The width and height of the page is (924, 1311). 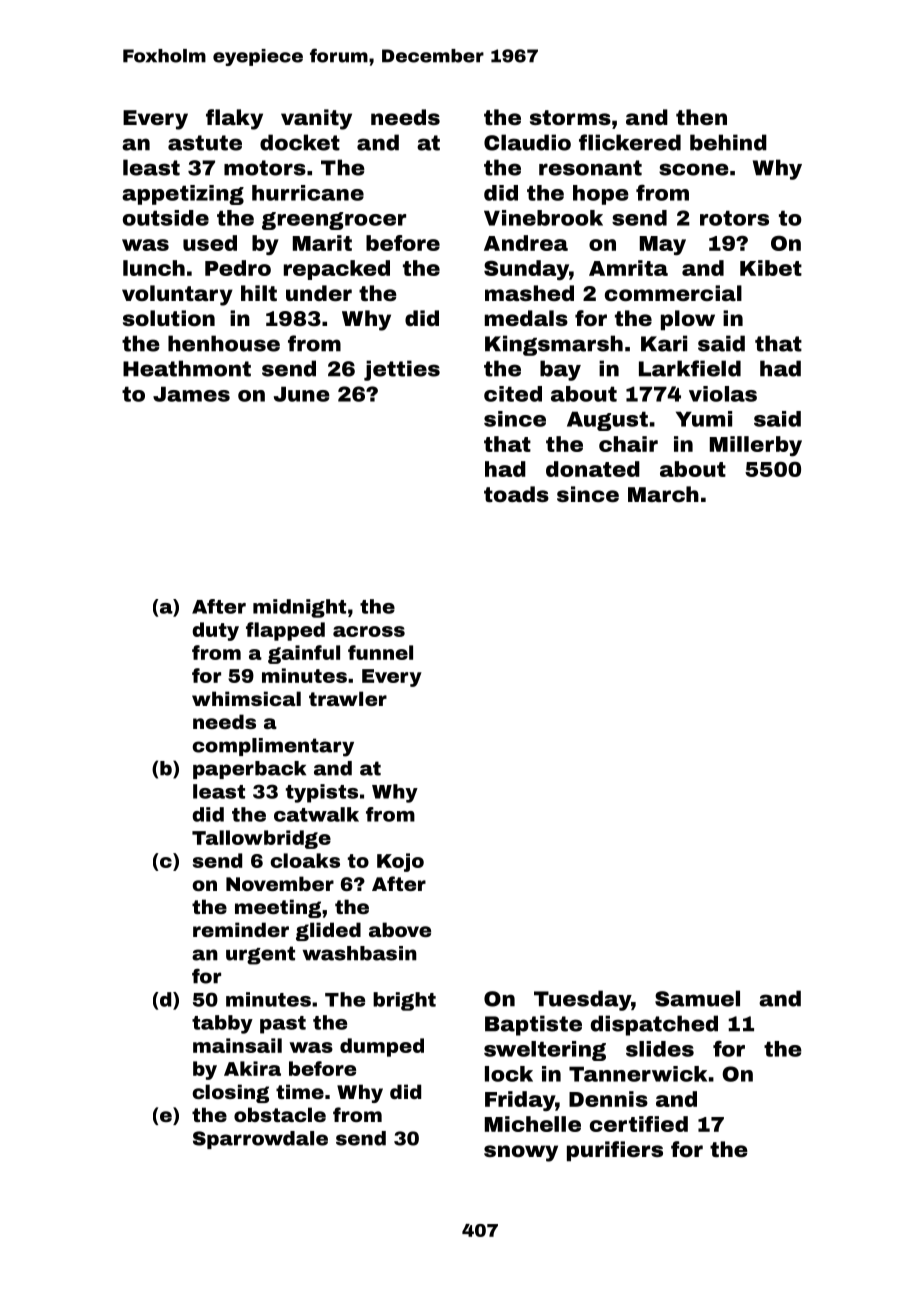 I want to click on funnel, so click(x=380, y=652).
